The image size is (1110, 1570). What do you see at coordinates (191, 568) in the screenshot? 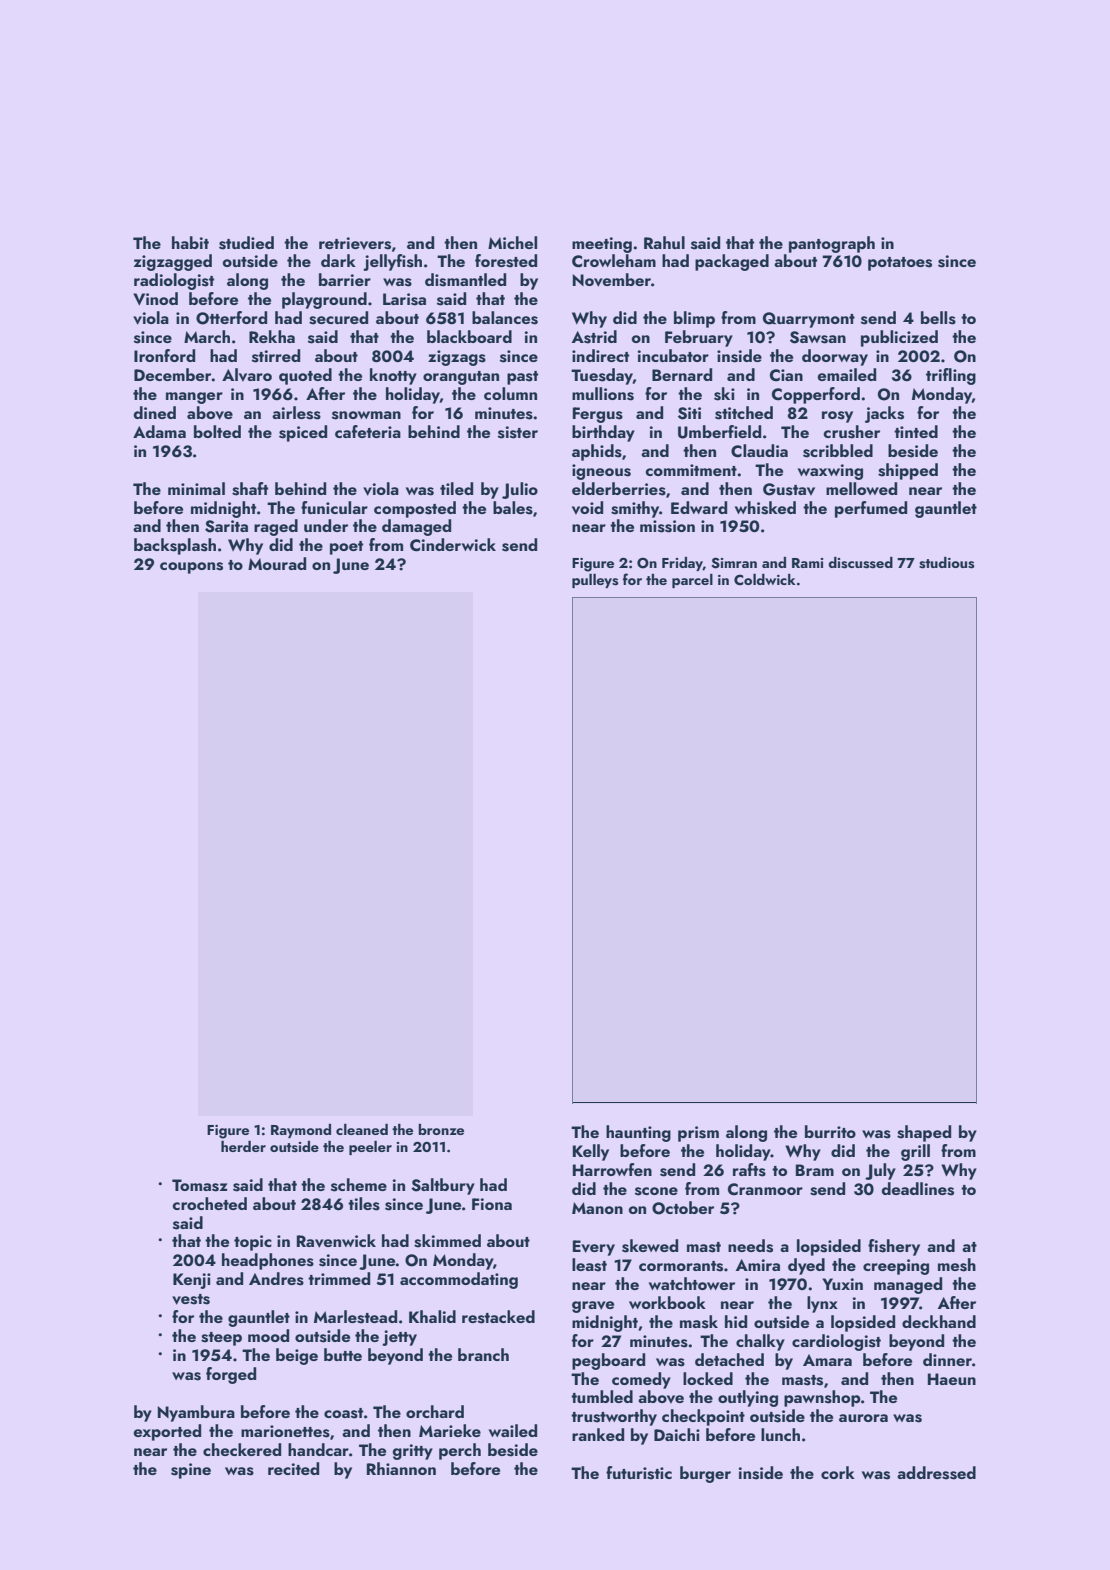
I see `coupons` at bounding box center [191, 568].
